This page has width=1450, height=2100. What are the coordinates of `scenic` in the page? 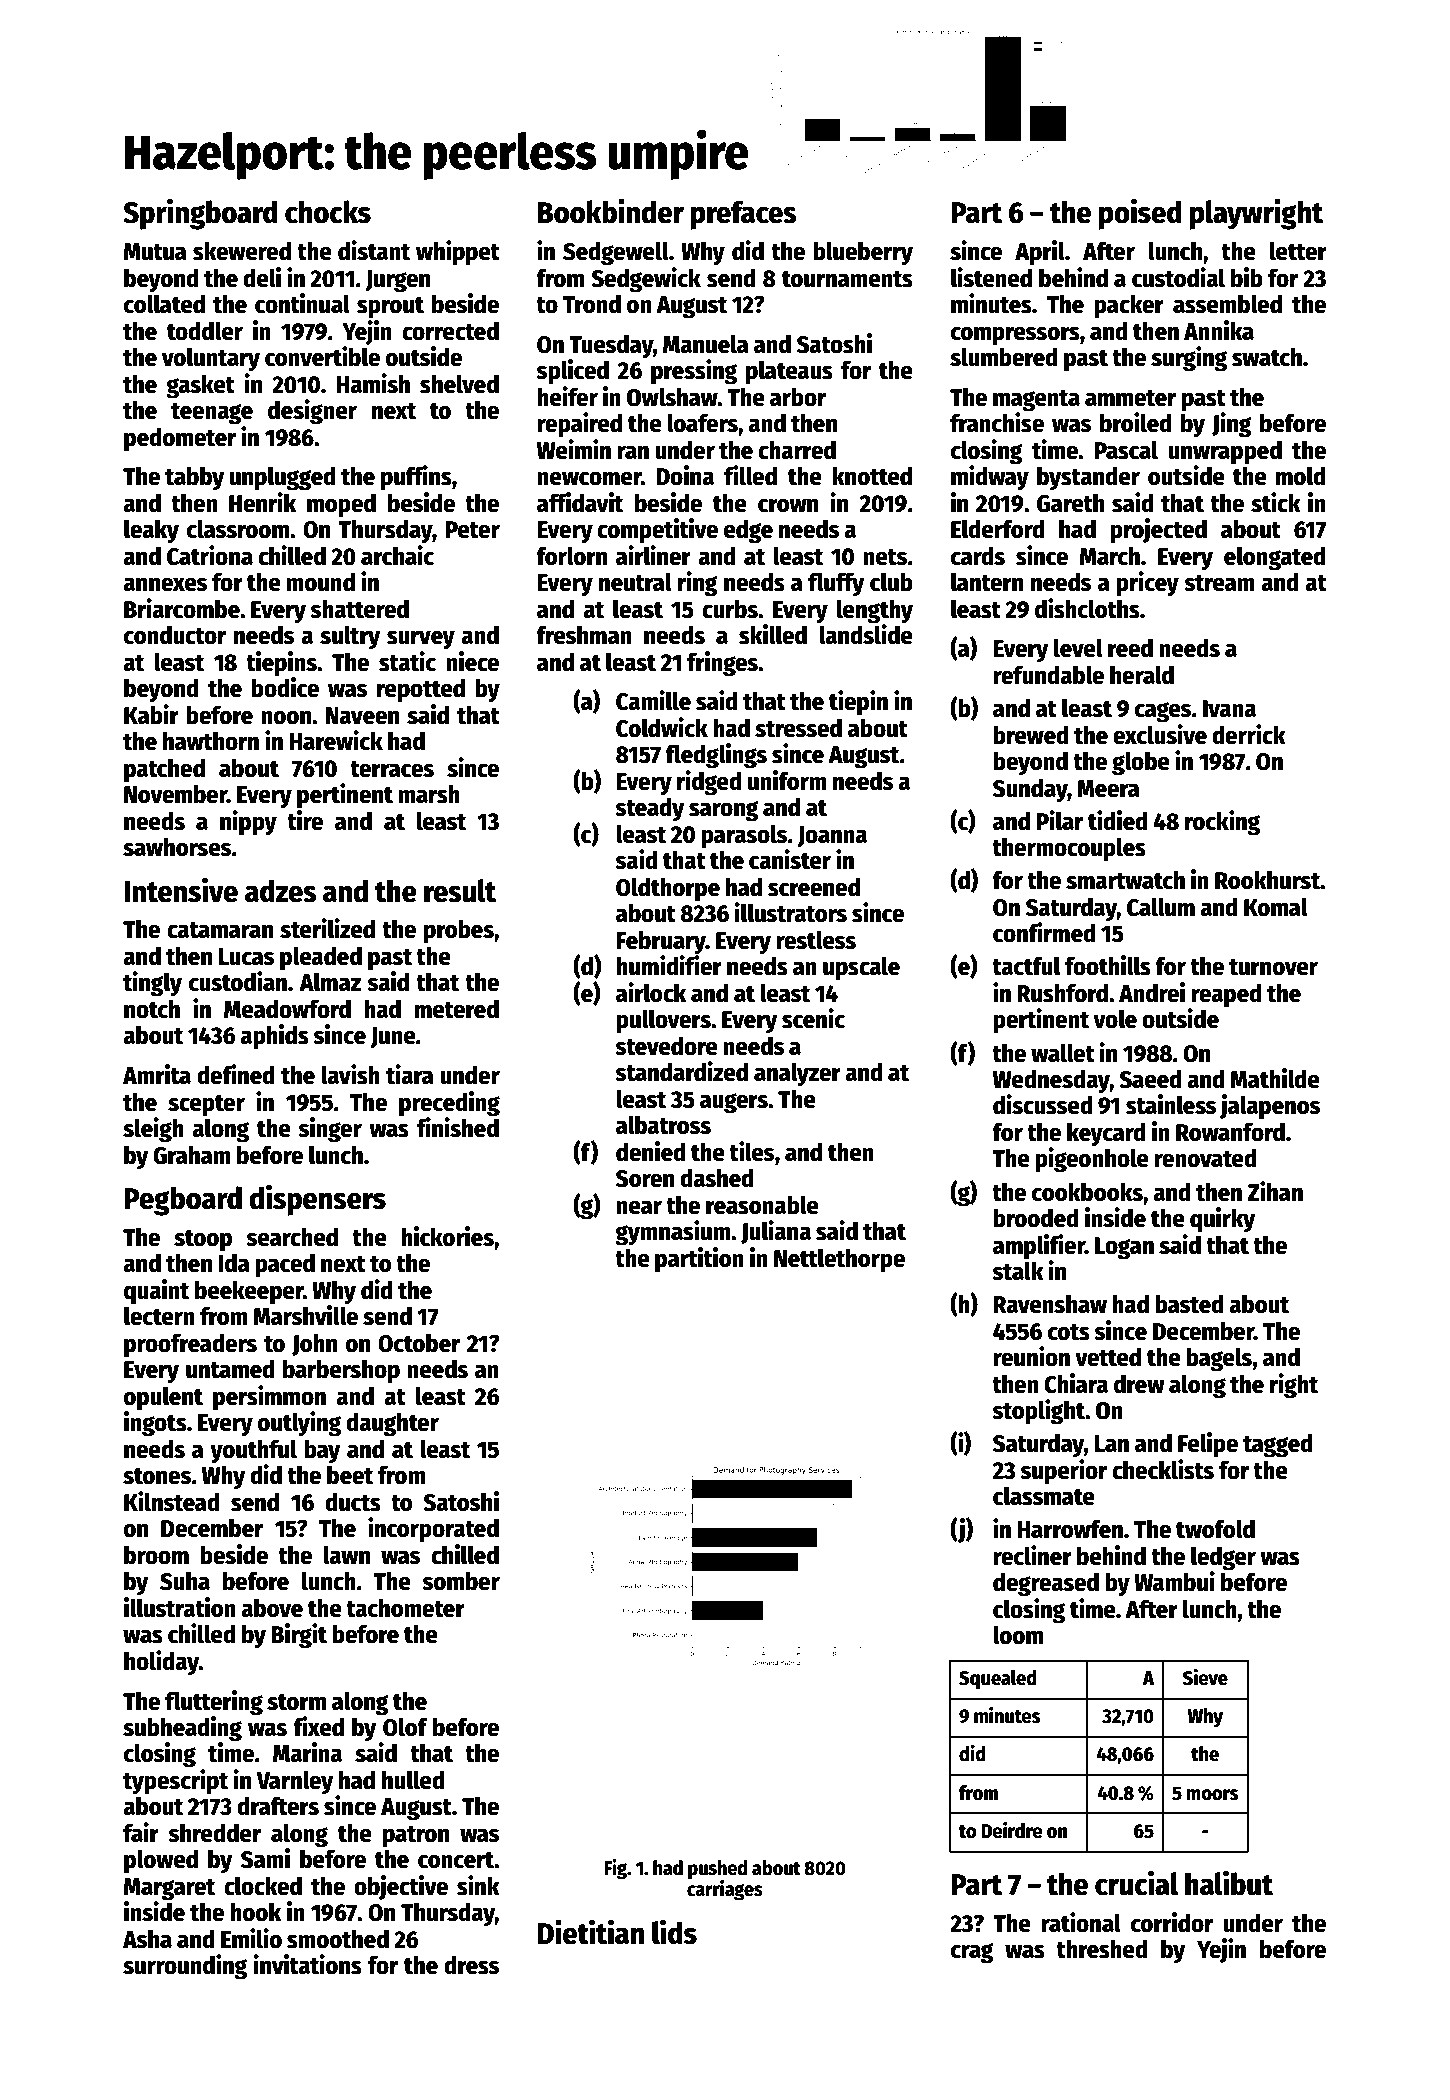 It's located at (813, 1018).
